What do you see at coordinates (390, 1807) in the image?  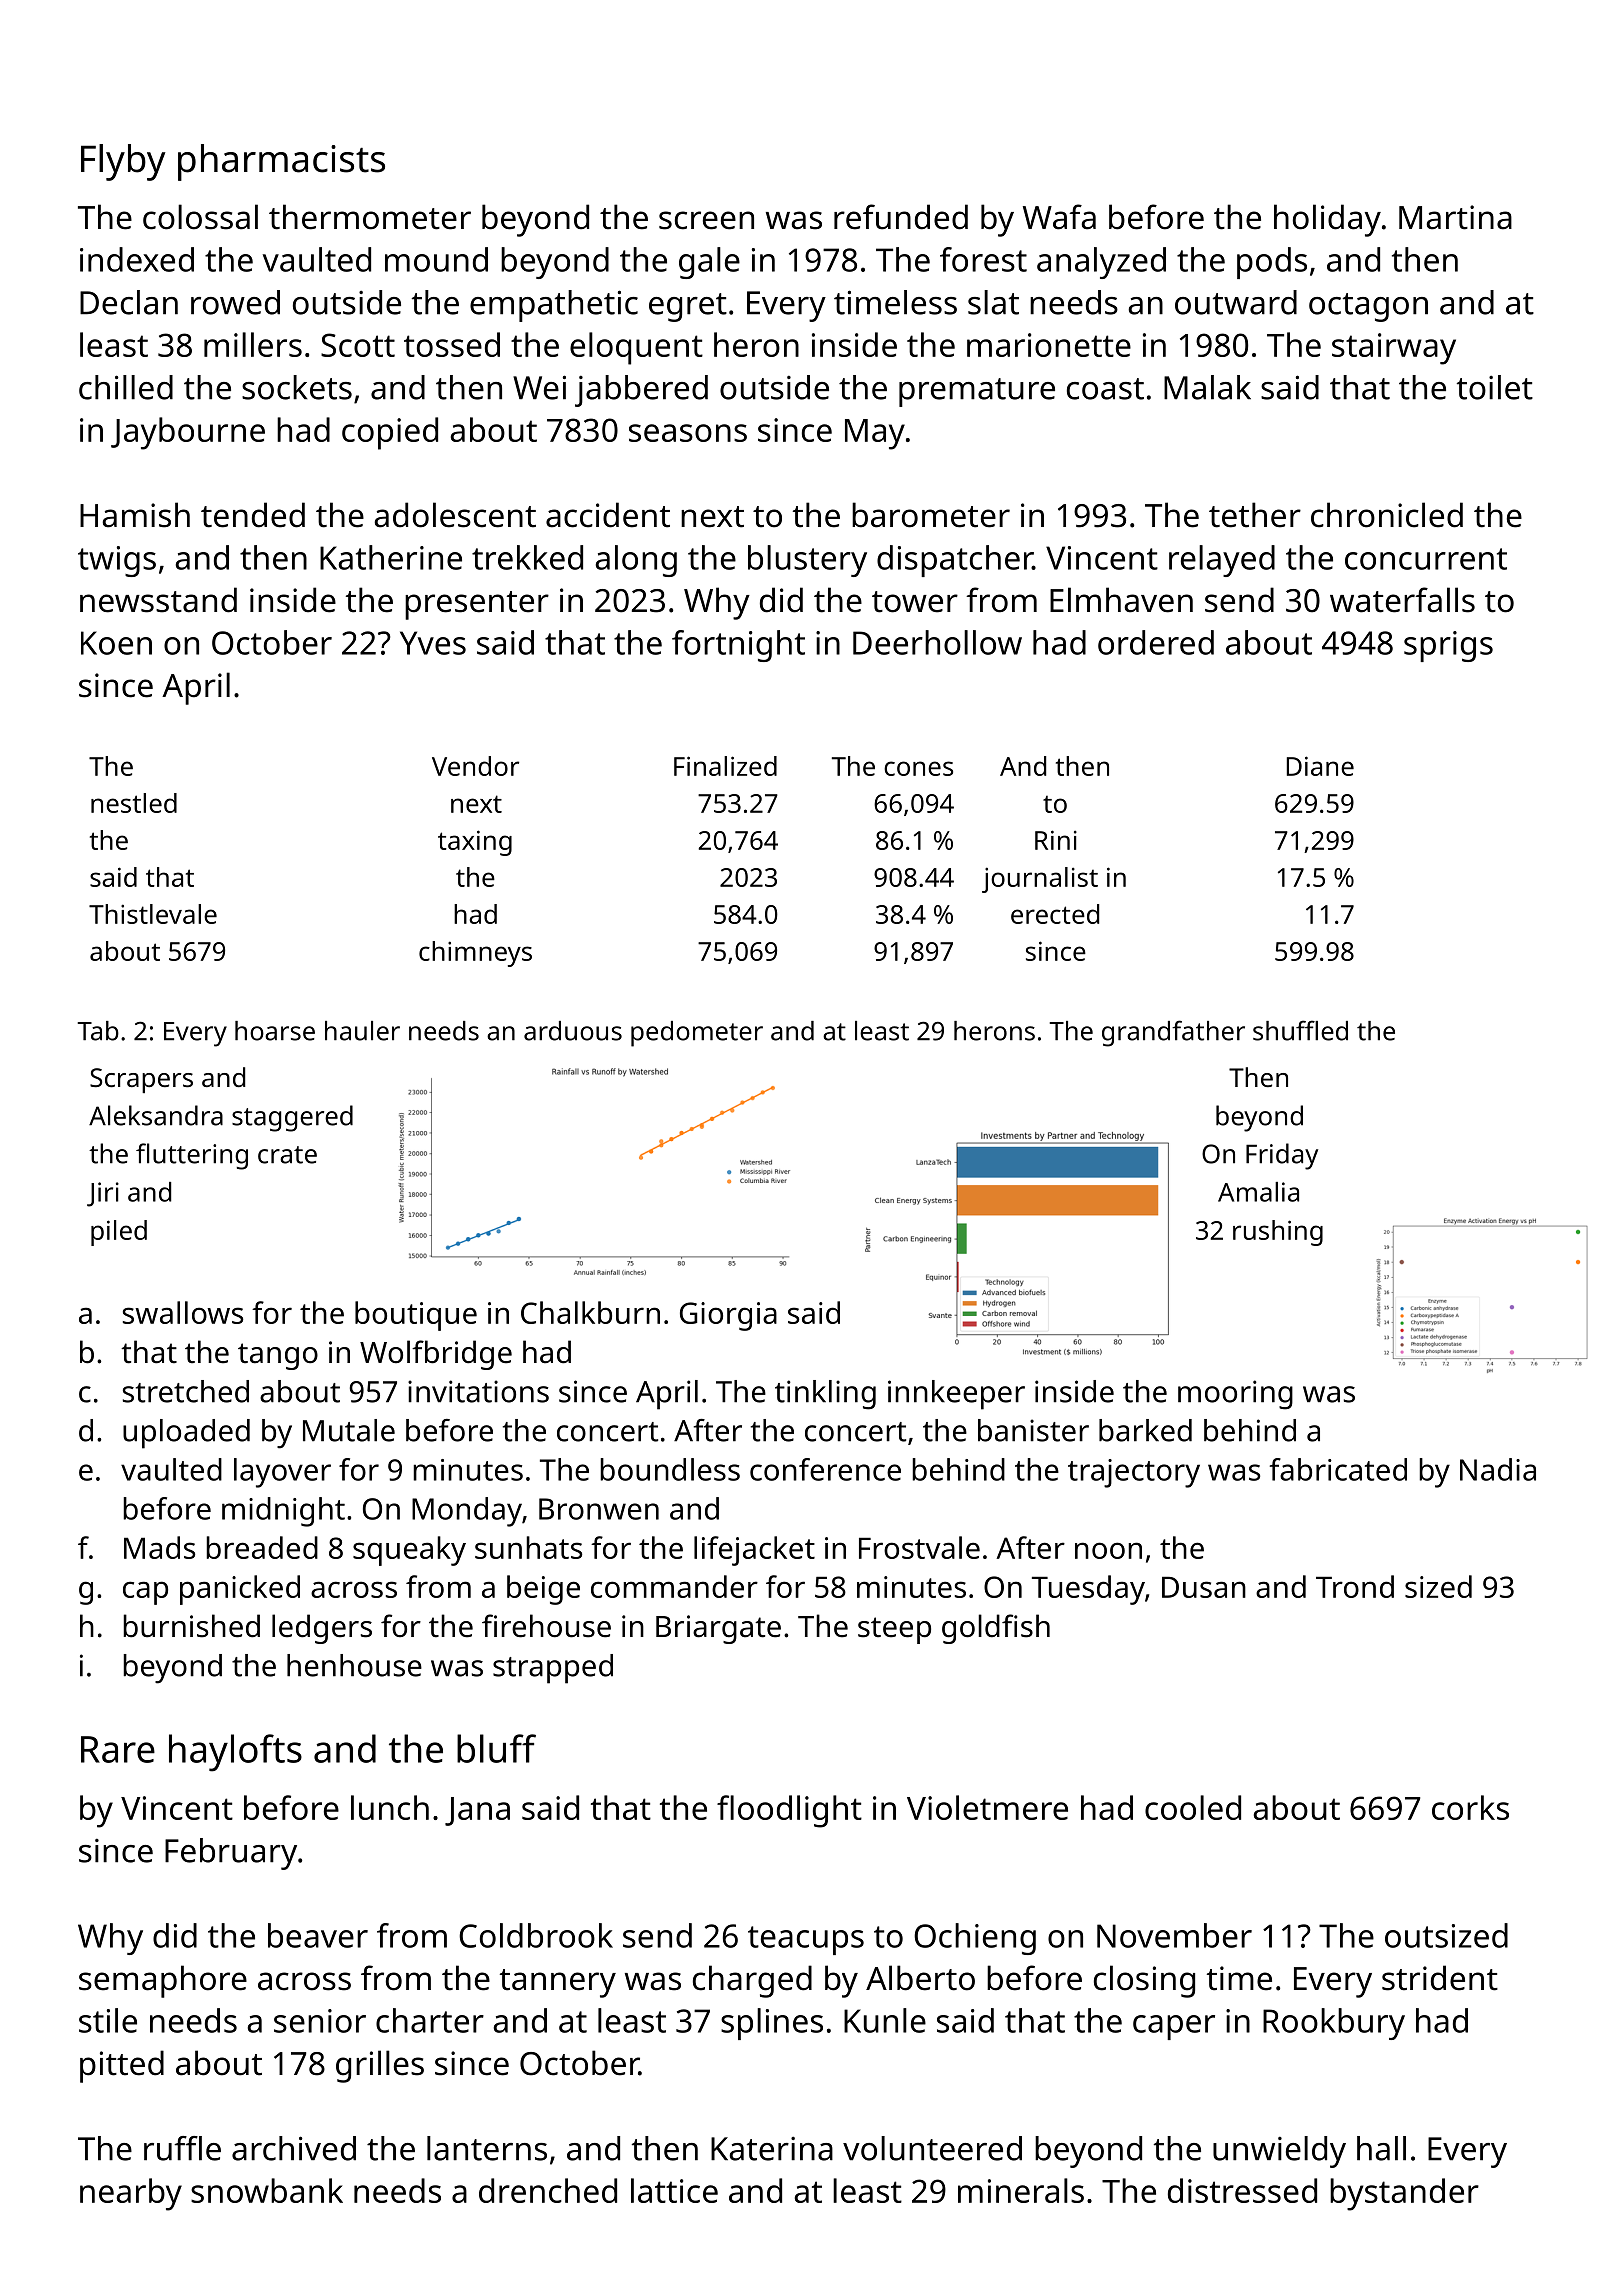 I see `lunch` at bounding box center [390, 1807].
